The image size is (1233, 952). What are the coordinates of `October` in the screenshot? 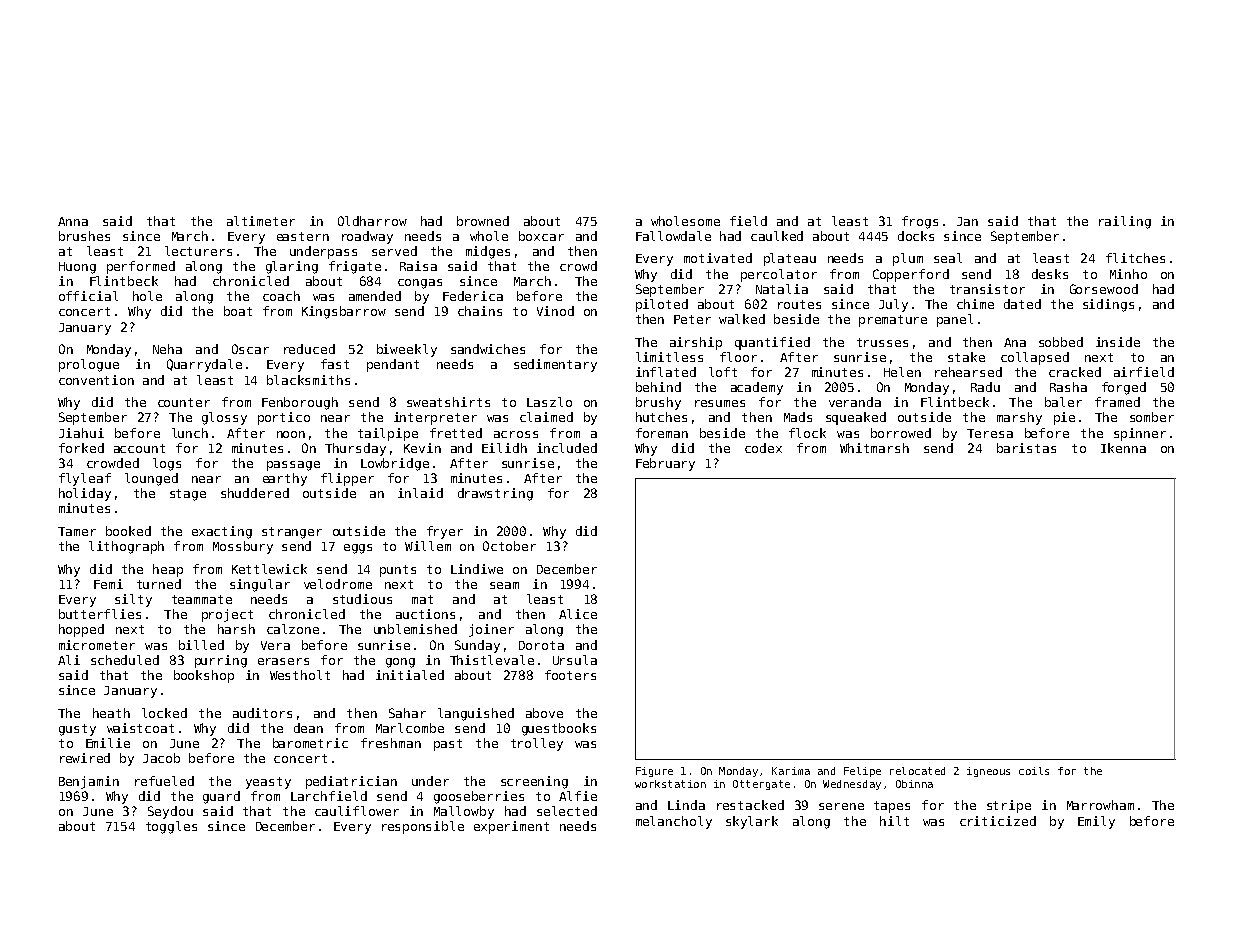 It's located at (509, 546).
